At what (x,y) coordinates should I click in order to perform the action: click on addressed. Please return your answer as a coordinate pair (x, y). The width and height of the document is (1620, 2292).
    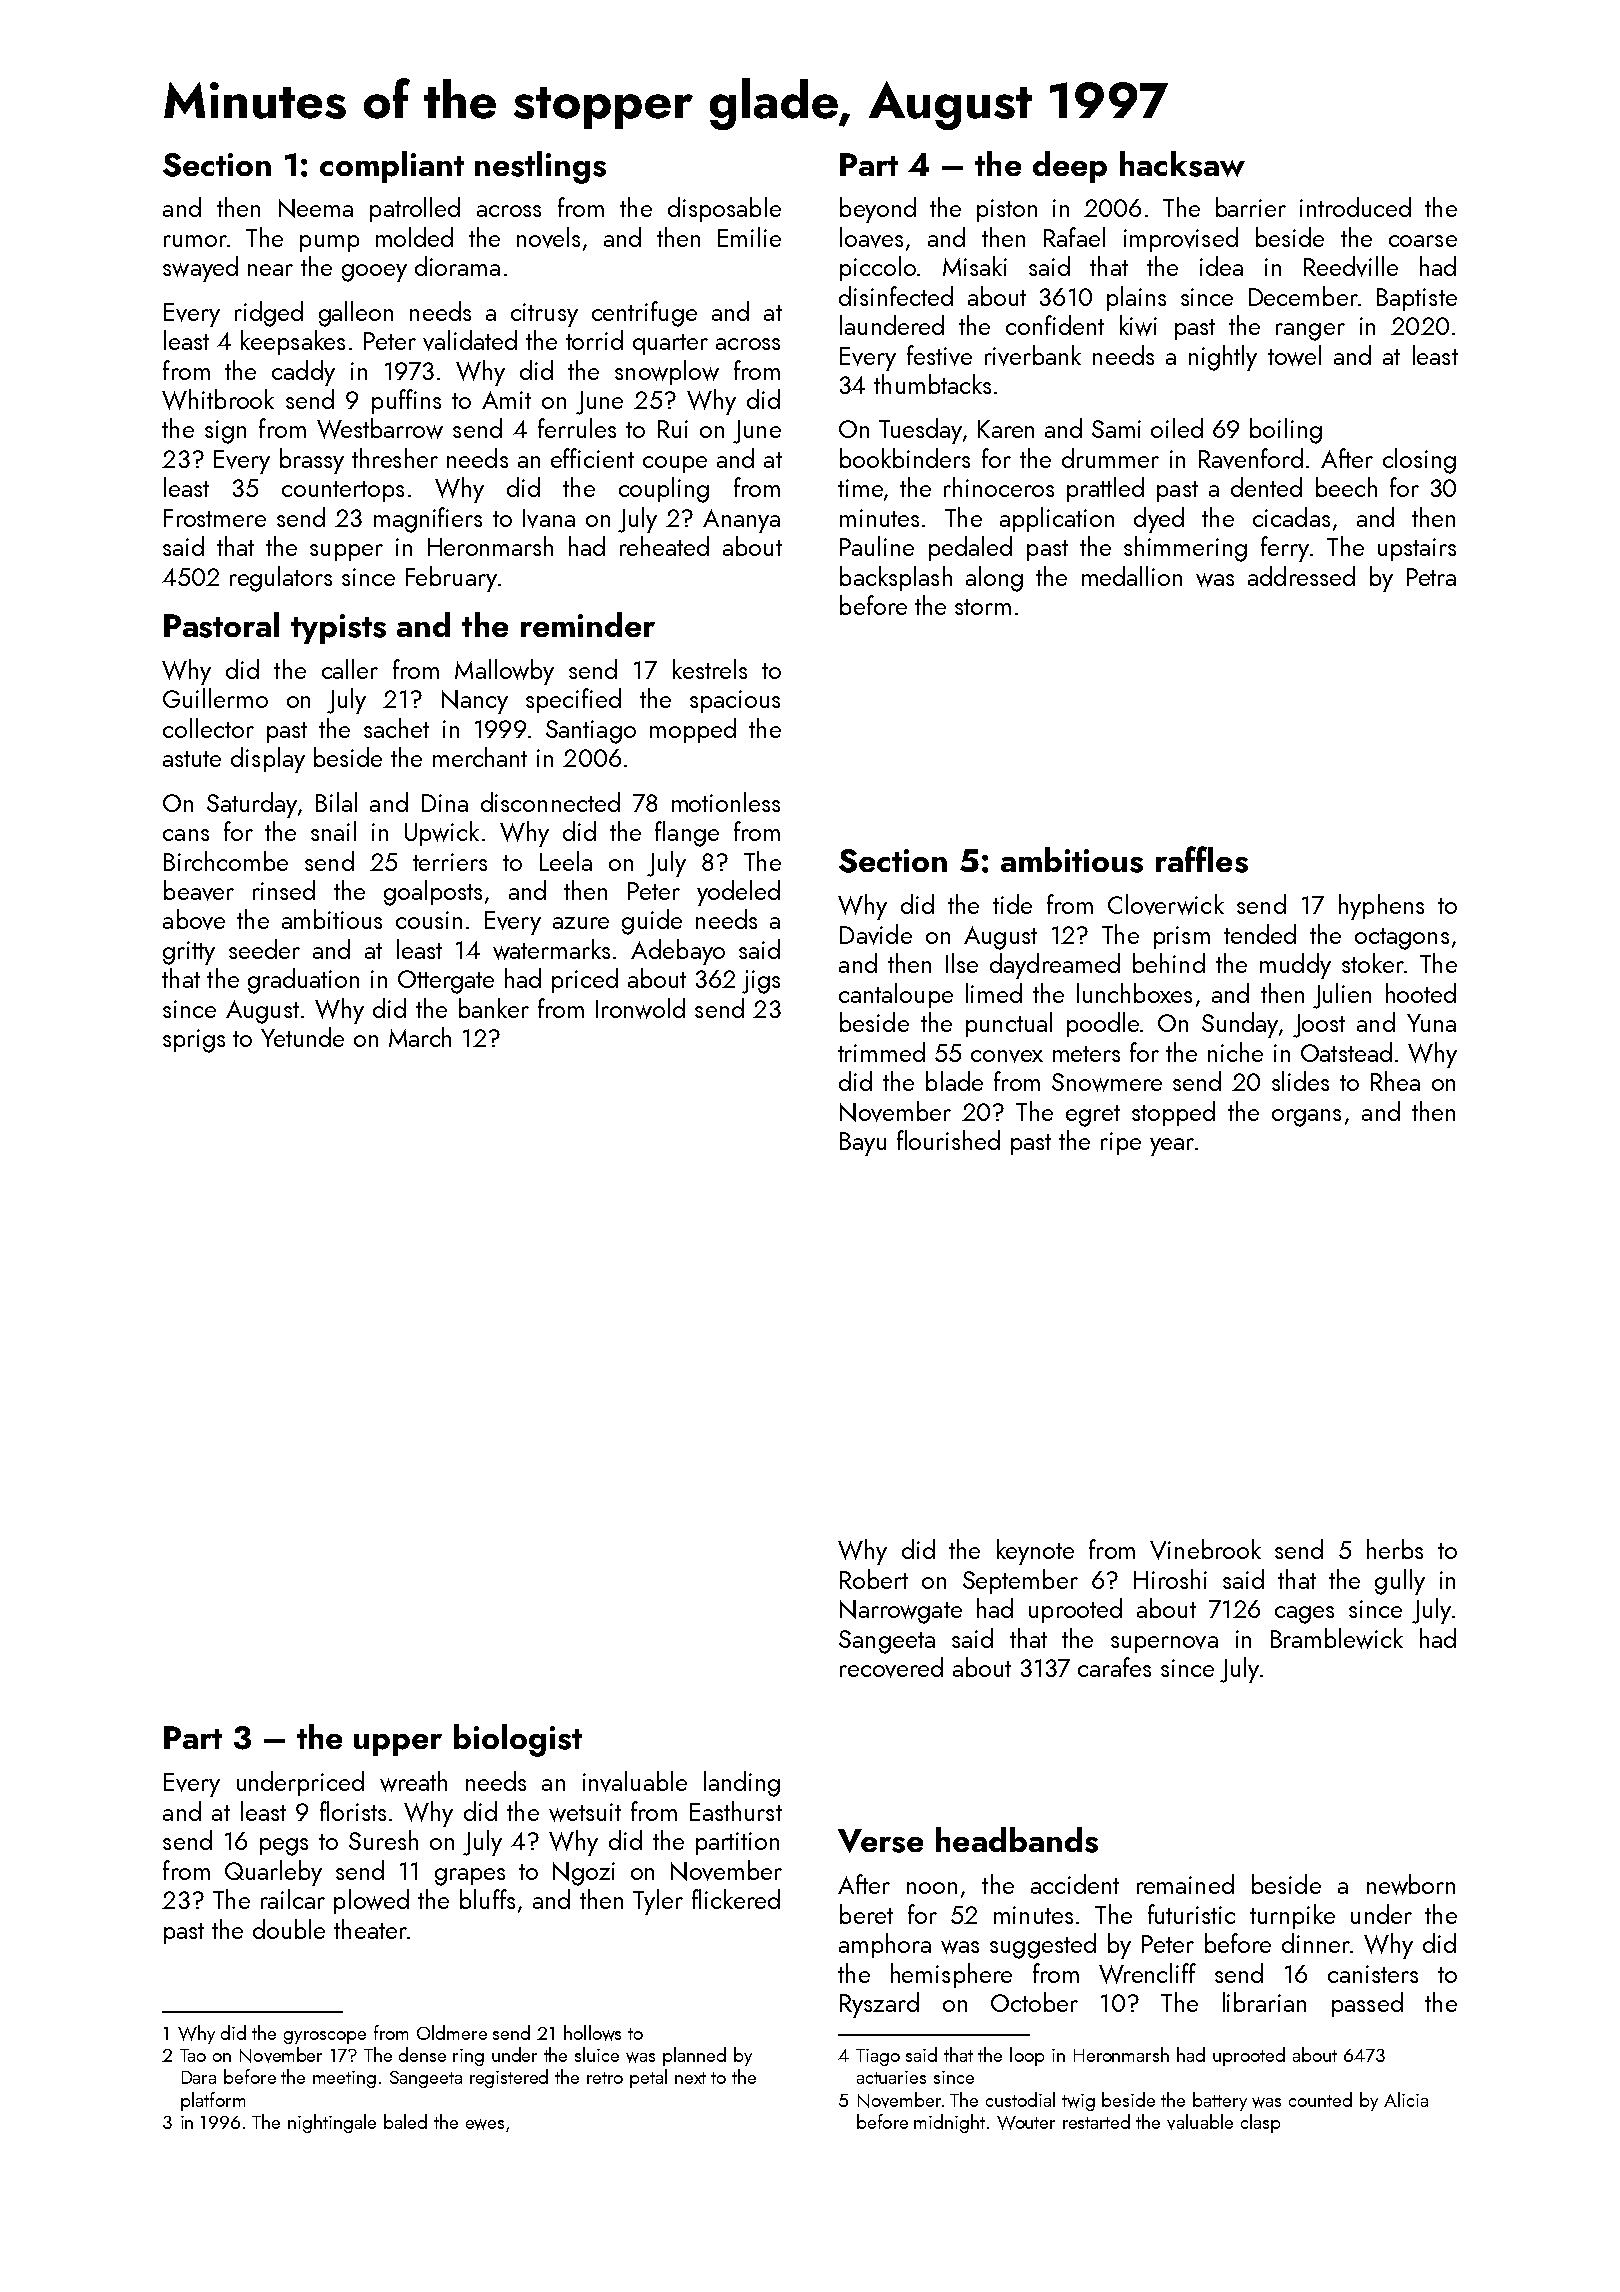
    Looking at the image, I should click on (1301, 576).
